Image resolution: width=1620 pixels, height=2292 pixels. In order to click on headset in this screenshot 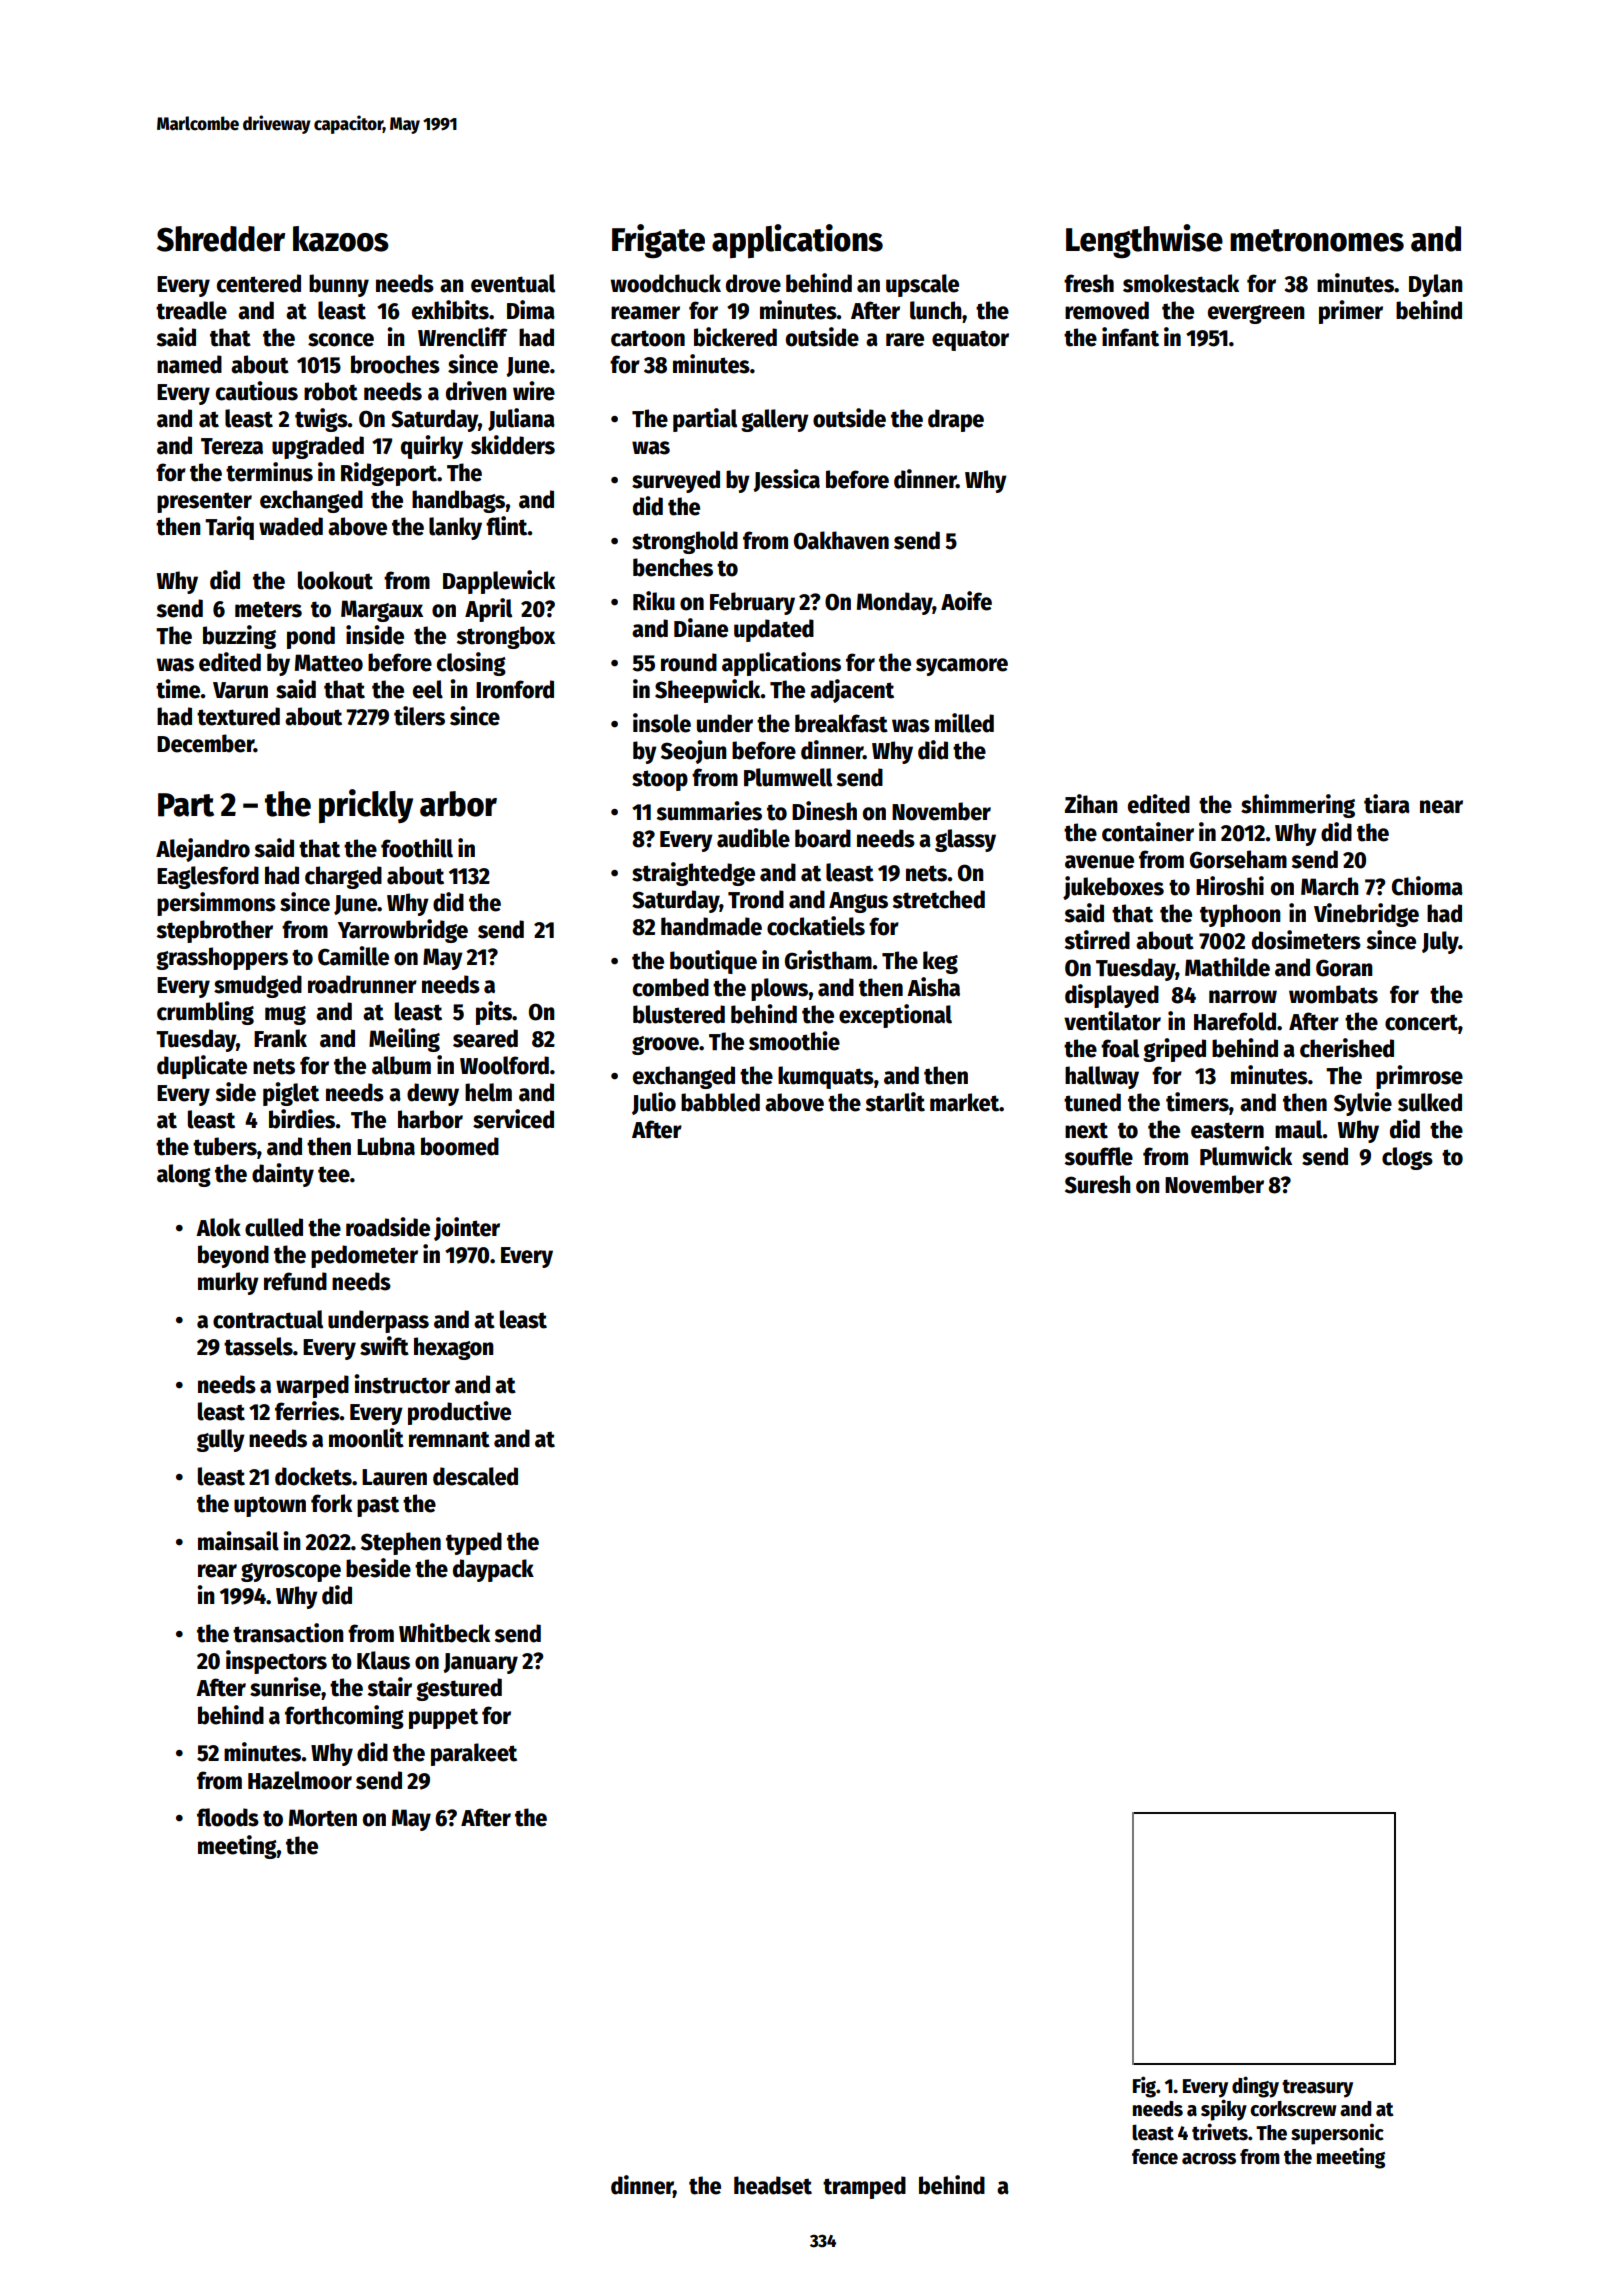, I will do `click(773, 2185)`.
